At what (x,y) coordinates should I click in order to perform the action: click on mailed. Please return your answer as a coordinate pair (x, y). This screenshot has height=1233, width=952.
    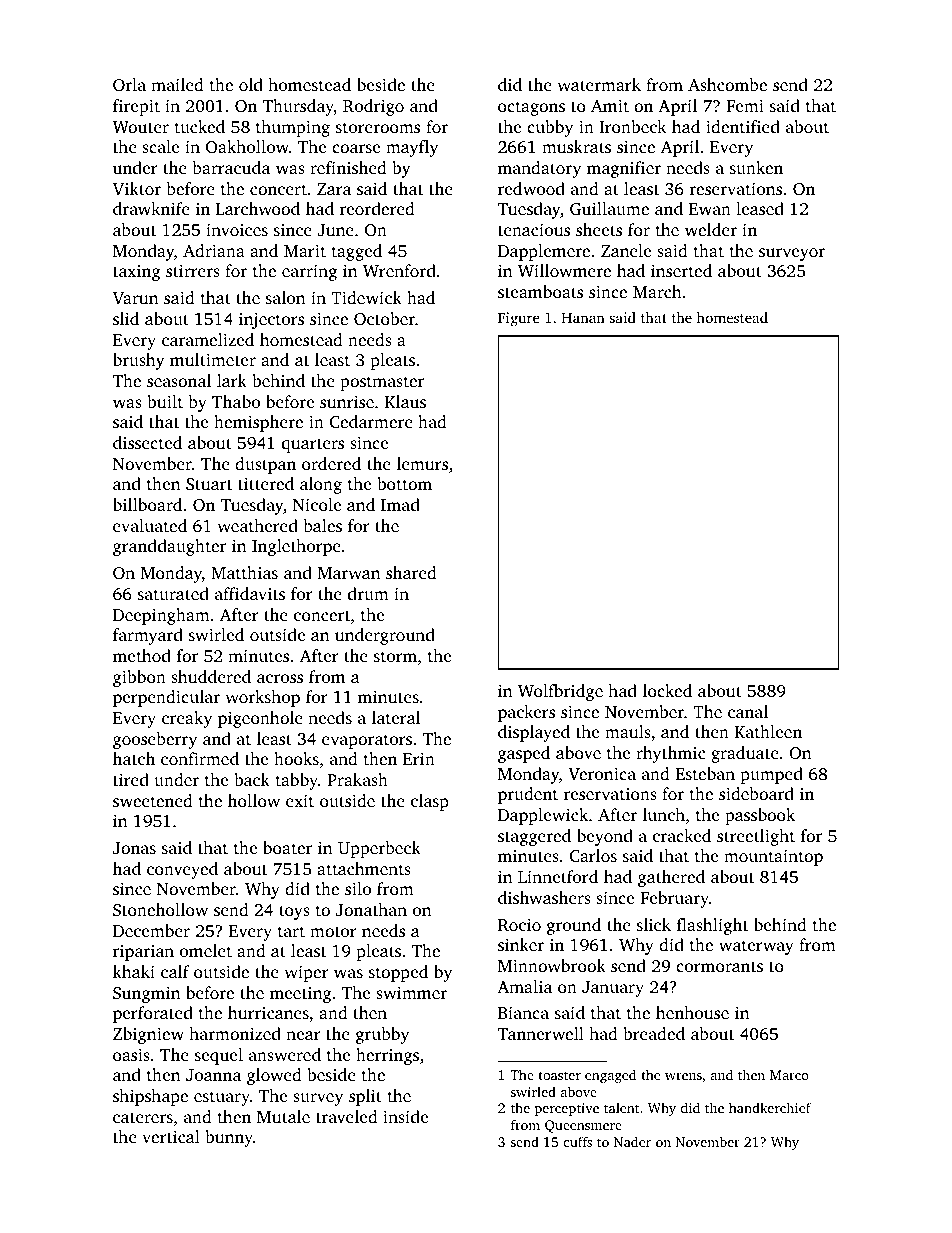
    Looking at the image, I should click on (177, 84).
